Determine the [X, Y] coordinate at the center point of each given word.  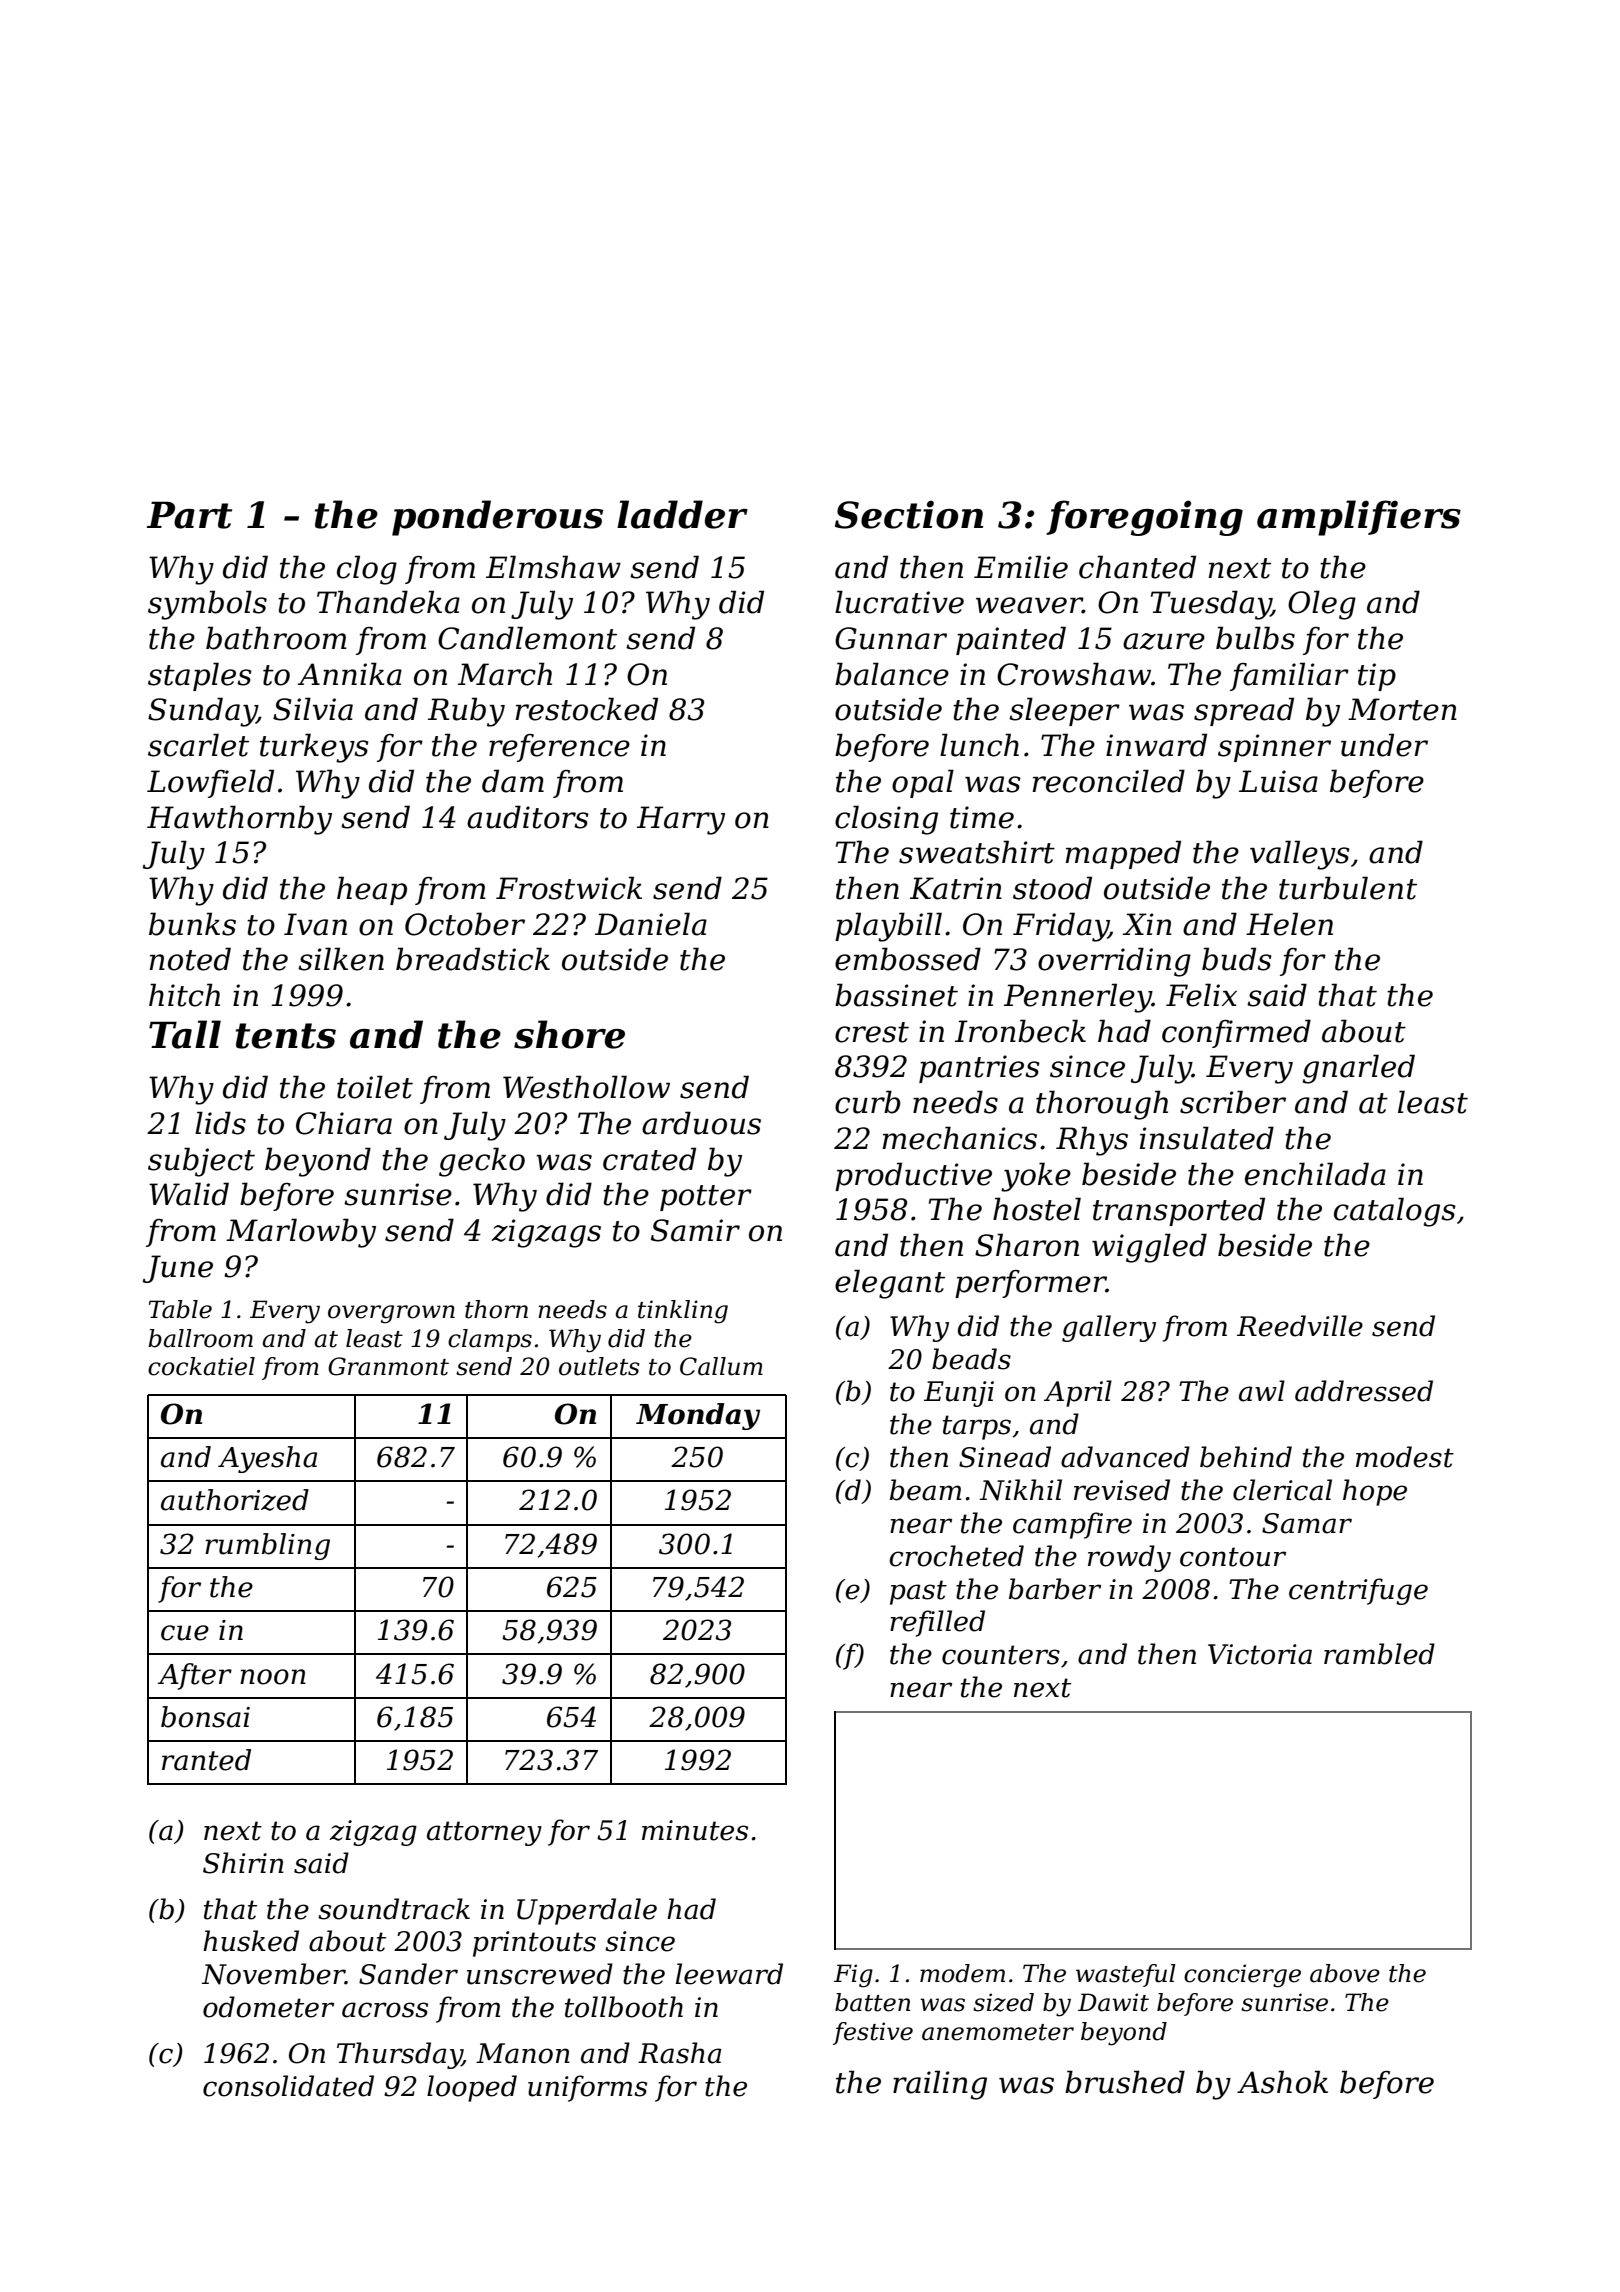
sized [1003, 2002]
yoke [1036, 1177]
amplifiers [1359, 518]
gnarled [1359, 1069]
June [178, 1269]
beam [925, 1490]
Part [189, 515]
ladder [682, 514]
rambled [1379, 1654]
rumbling [267, 1546]
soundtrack [394, 1909]
